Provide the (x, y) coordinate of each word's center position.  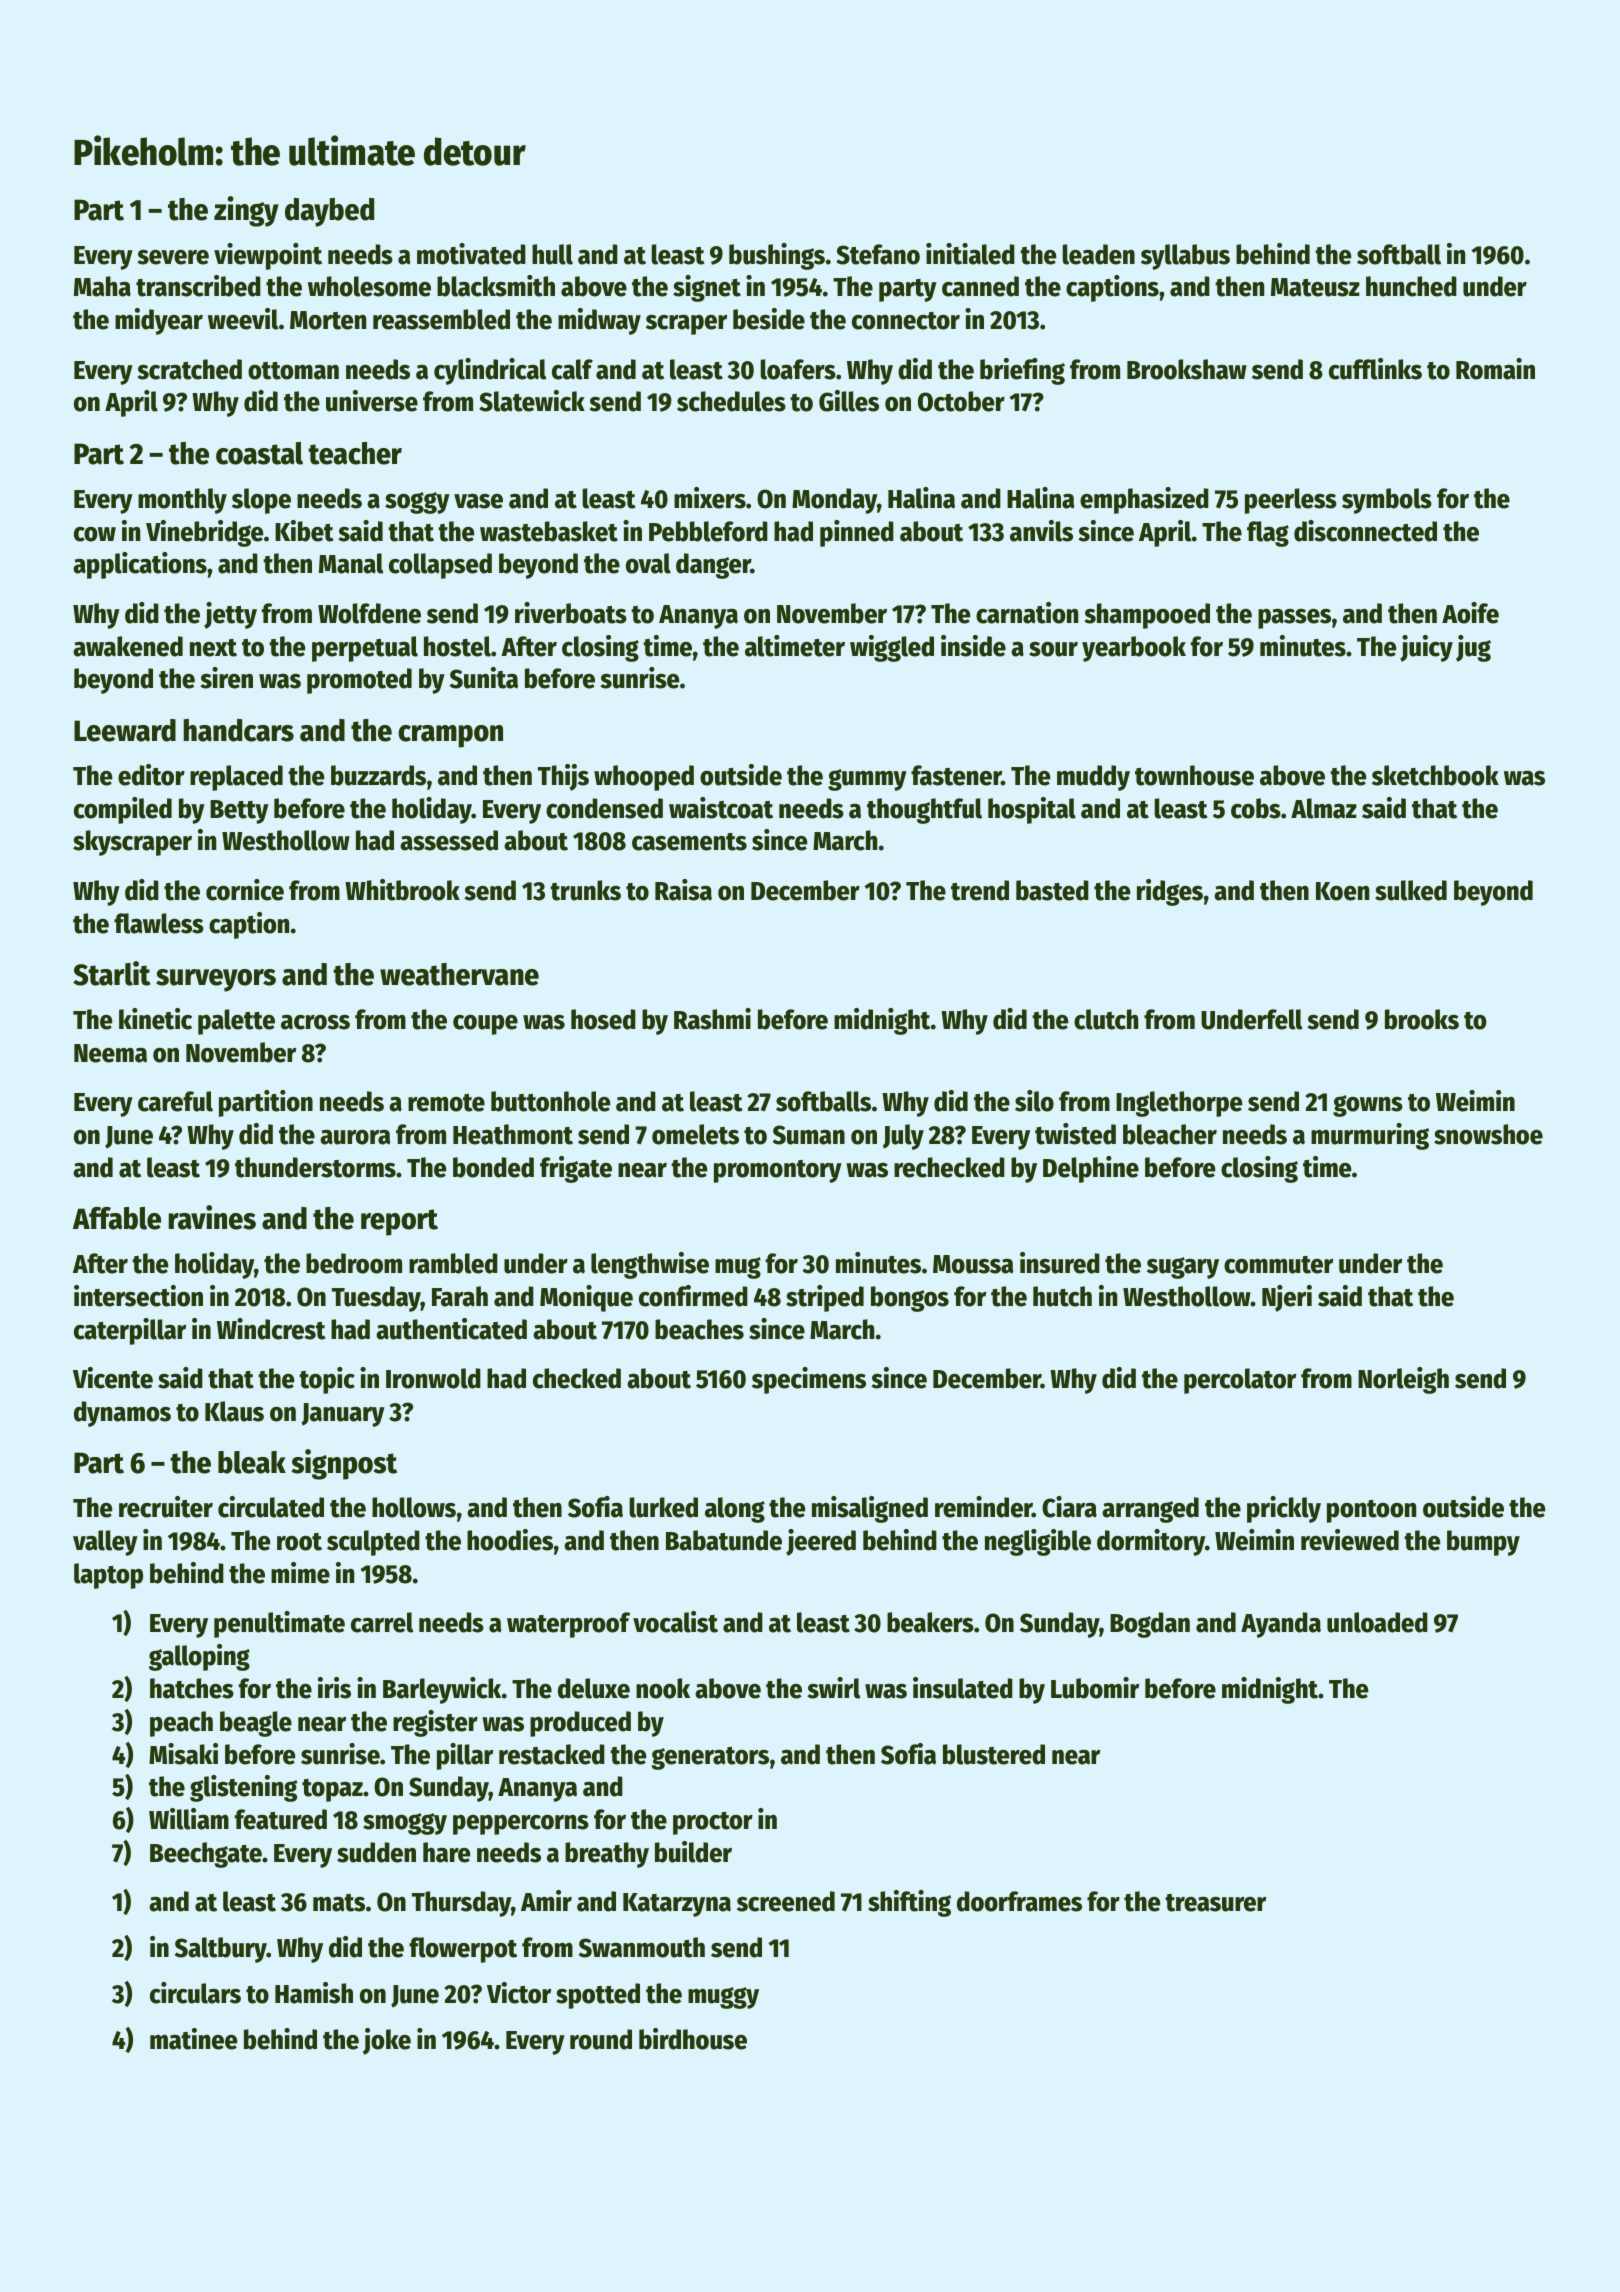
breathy (607, 1855)
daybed (329, 212)
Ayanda (1281, 1625)
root (299, 1542)
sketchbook (1435, 775)
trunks (585, 890)
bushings (777, 256)
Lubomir (1095, 1688)
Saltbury (221, 1950)
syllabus (1185, 257)
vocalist (675, 1622)
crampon (450, 736)
